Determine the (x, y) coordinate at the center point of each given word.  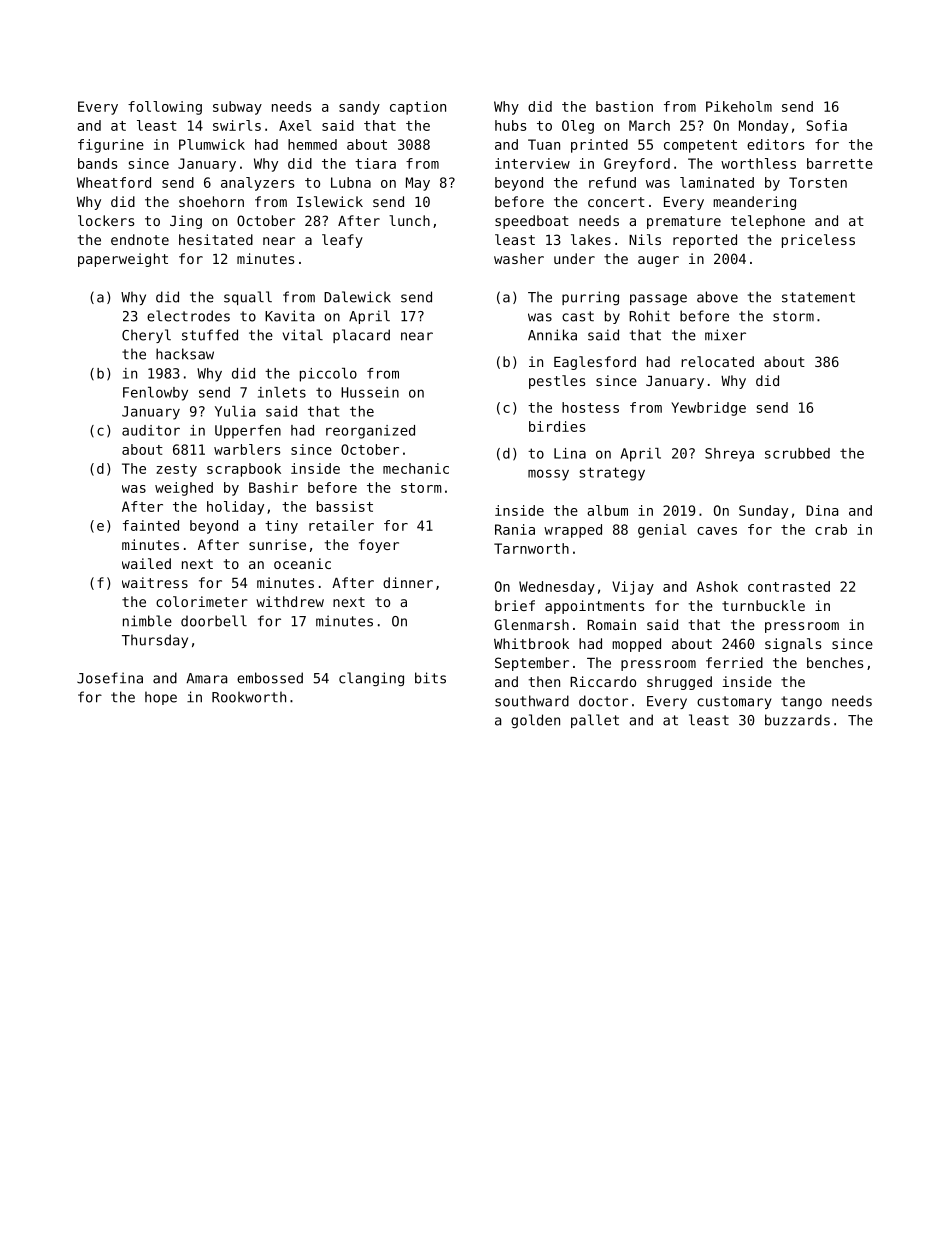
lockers (106, 220)
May (418, 184)
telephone (768, 222)
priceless (818, 241)
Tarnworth (531, 548)
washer (519, 258)
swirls (237, 125)
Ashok (717, 586)
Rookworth (249, 697)
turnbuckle (763, 605)
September (532, 664)
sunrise (277, 544)
